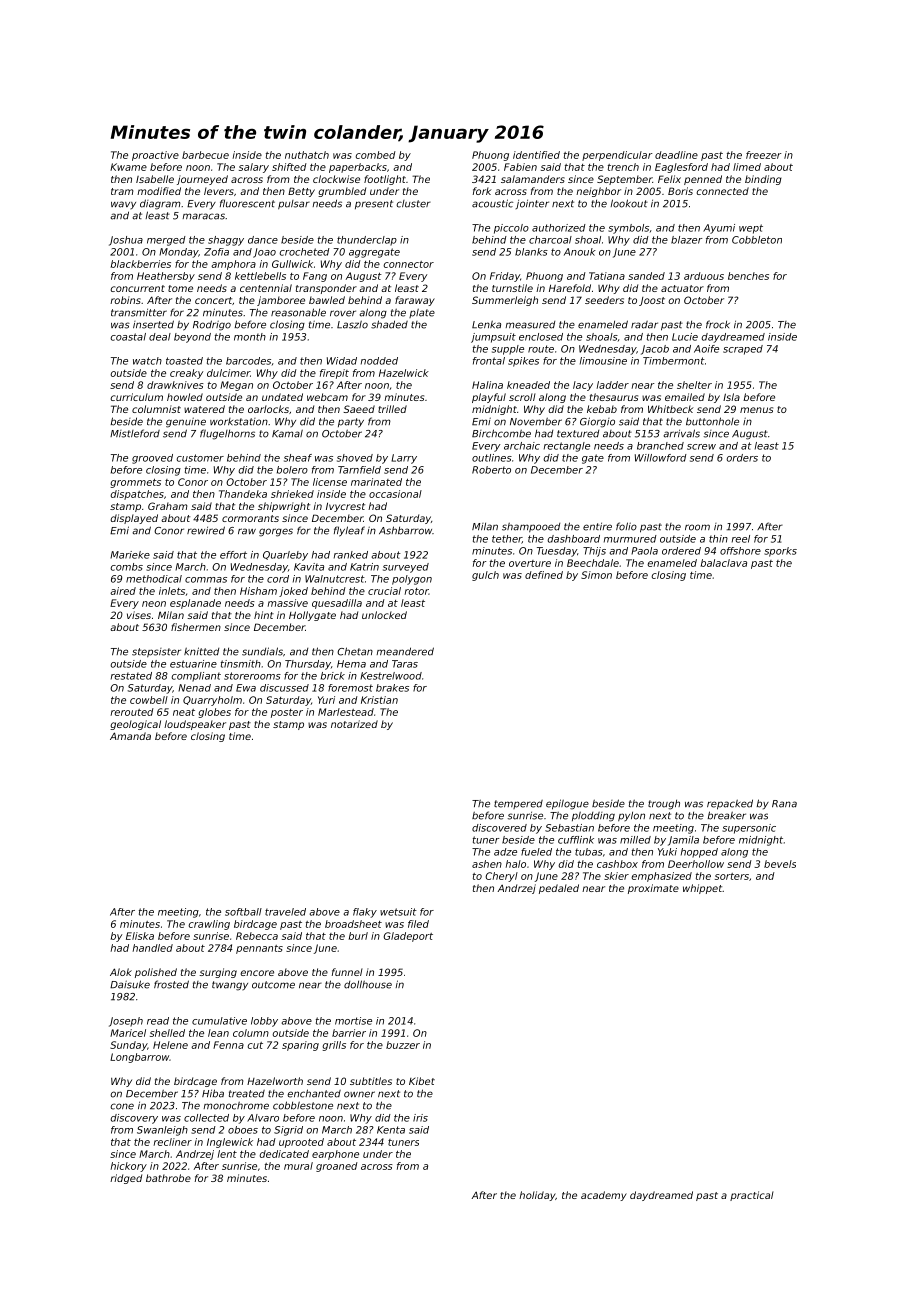 The height and width of the screenshot is (1316, 908). I want to click on poster, so click(287, 713).
